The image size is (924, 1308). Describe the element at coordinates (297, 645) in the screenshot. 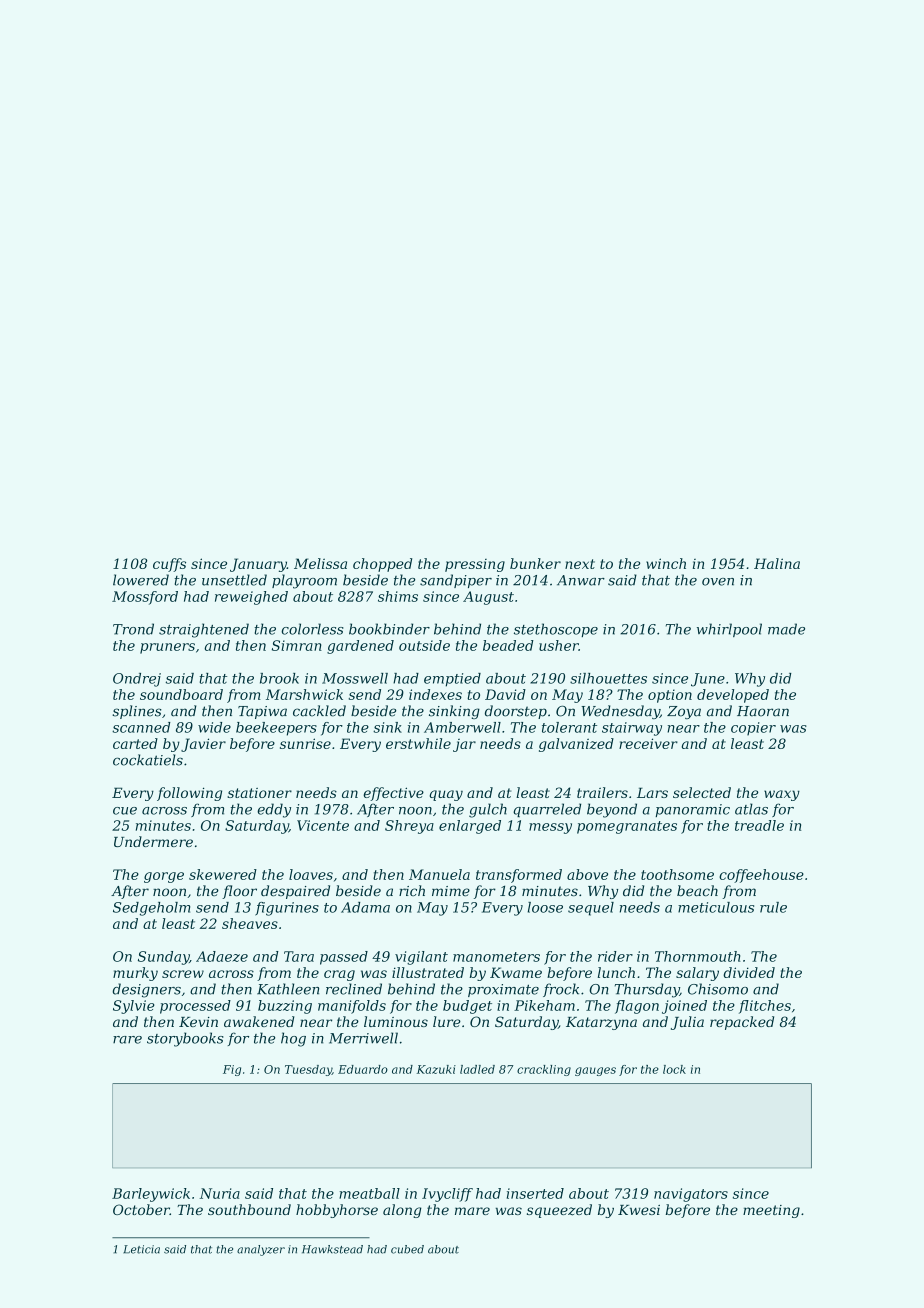

I see `Simran` at that location.
